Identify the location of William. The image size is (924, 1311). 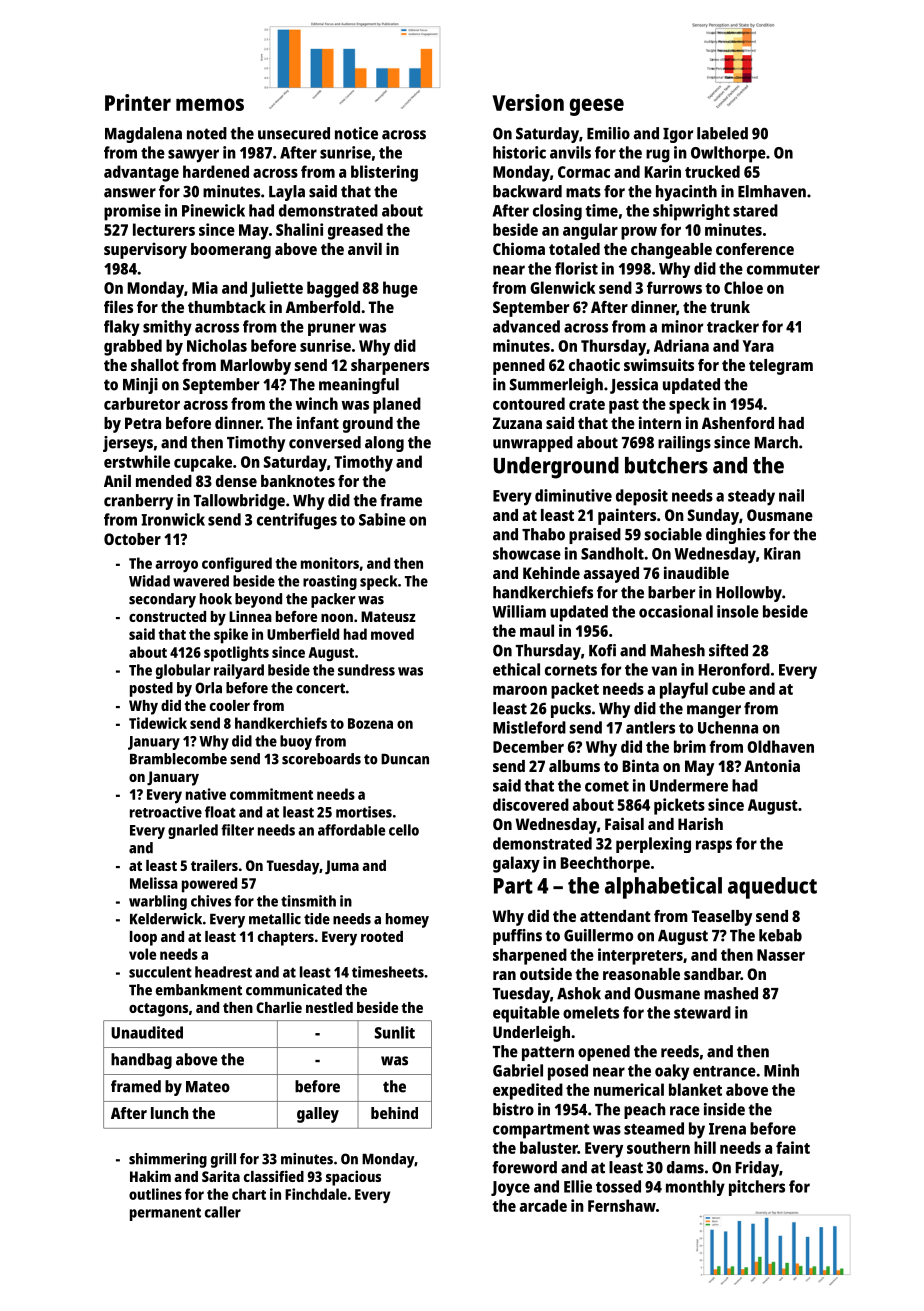
(519, 611).
